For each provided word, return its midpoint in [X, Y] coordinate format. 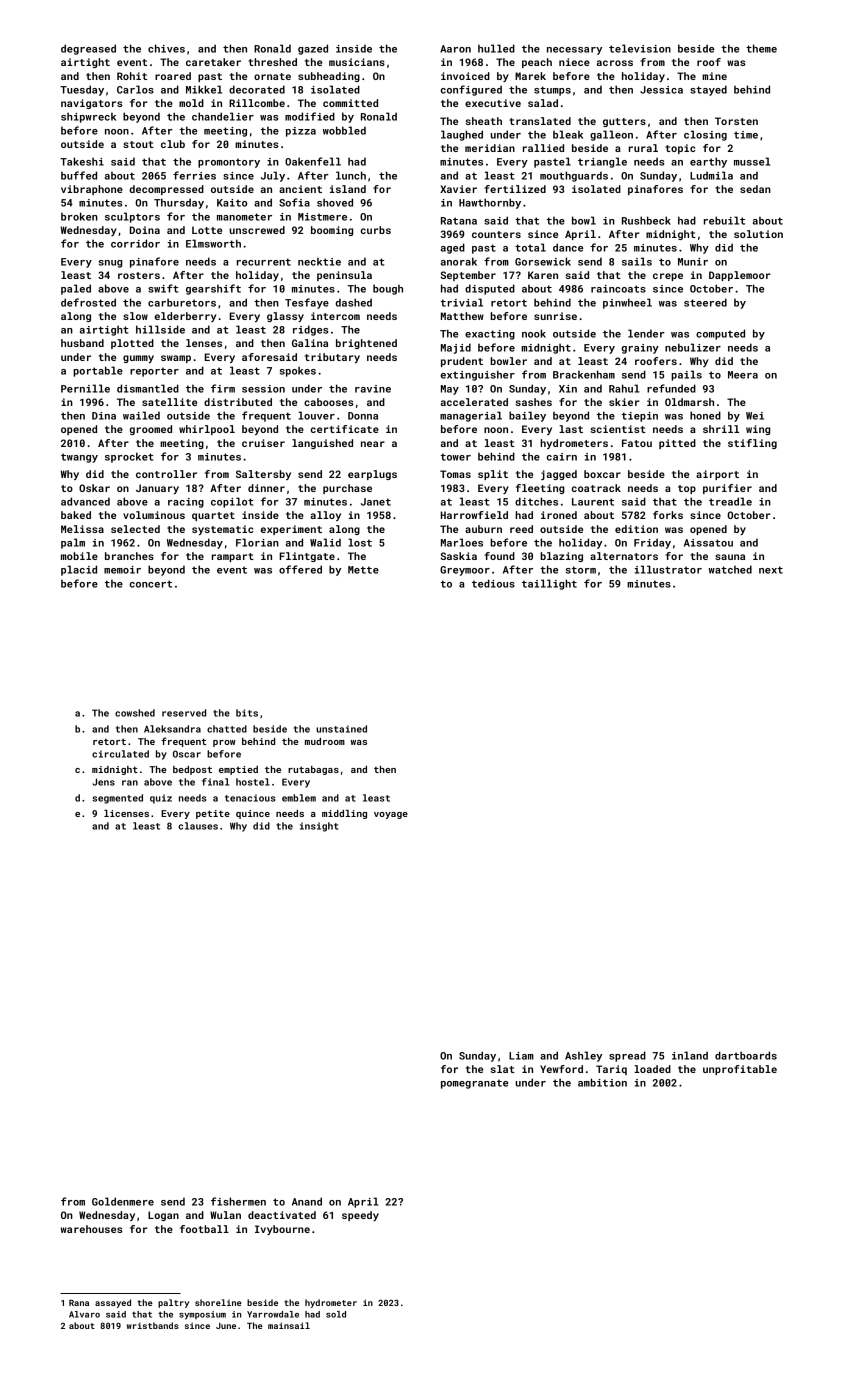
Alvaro [84, 1314]
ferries [194, 175]
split [493, 475]
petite [213, 814]
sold [336, 1314]
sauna [730, 557]
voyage [391, 815]
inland [690, 1055]
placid [79, 570]
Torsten [736, 121]
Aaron [455, 49]
